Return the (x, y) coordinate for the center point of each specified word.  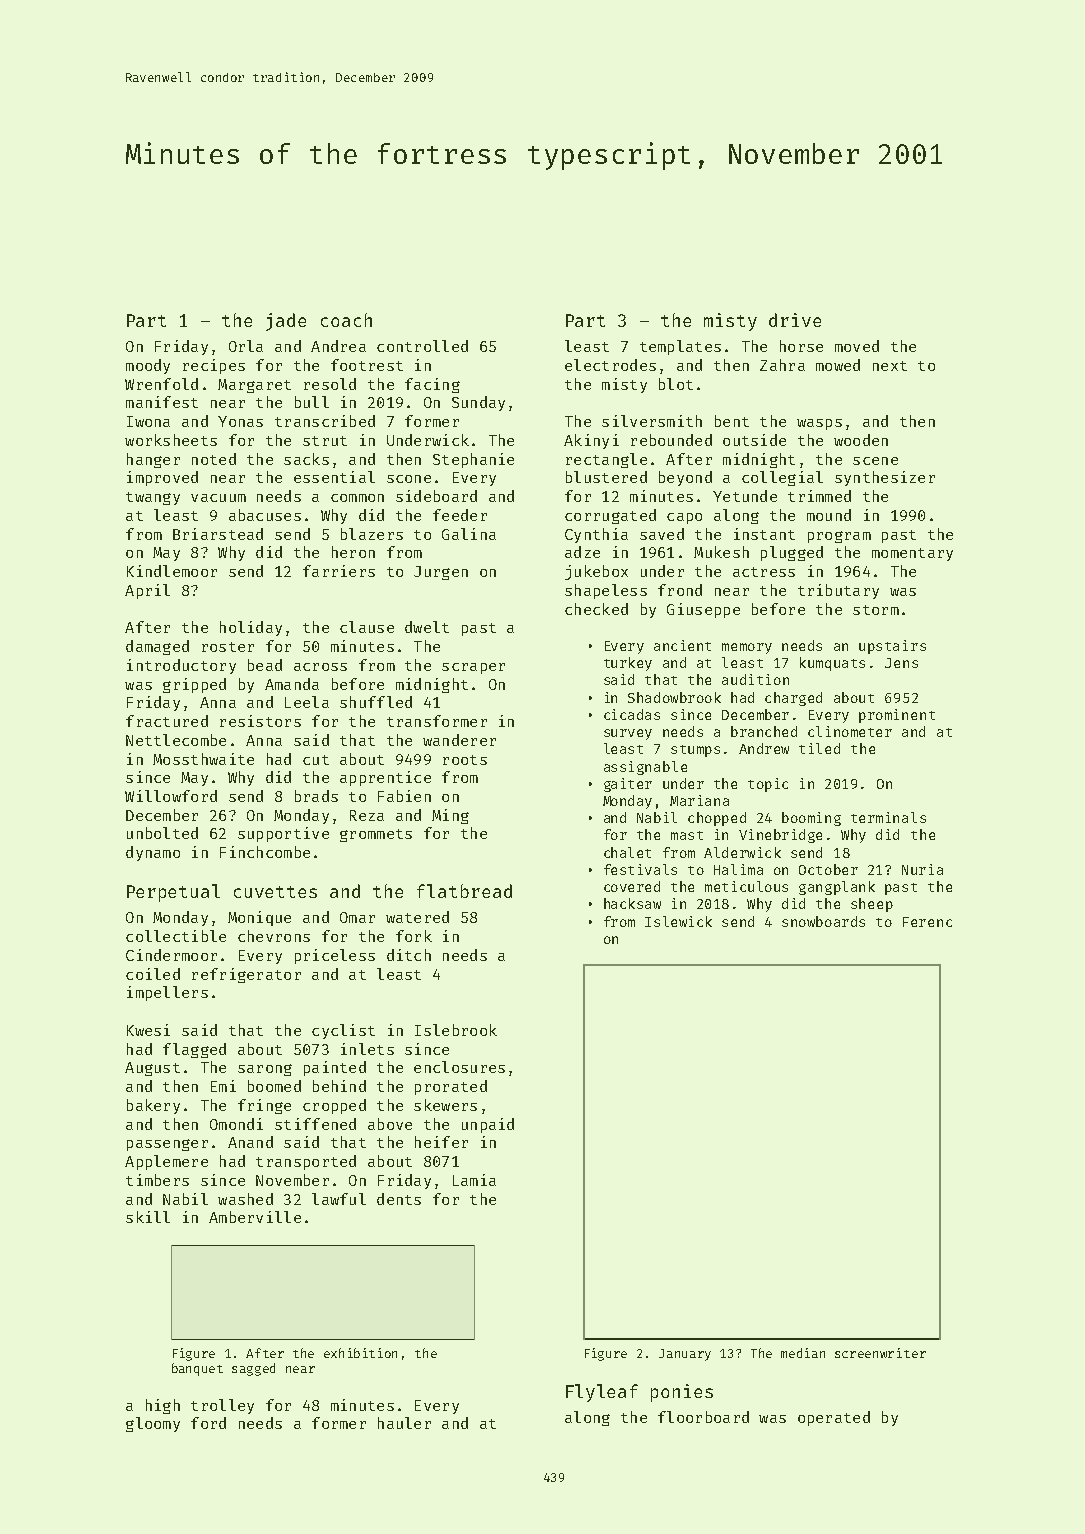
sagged (253, 1369)
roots (465, 760)
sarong (265, 1070)
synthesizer (885, 478)
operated (834, 1418)
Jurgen (441, 573)
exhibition (360, 1353)
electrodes (610, 365)
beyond (685, 478)
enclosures (459, 1067)
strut (325, 441)
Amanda (292, 684)
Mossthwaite (203, 759)
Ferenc (927, 922)
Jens (901, 663)
